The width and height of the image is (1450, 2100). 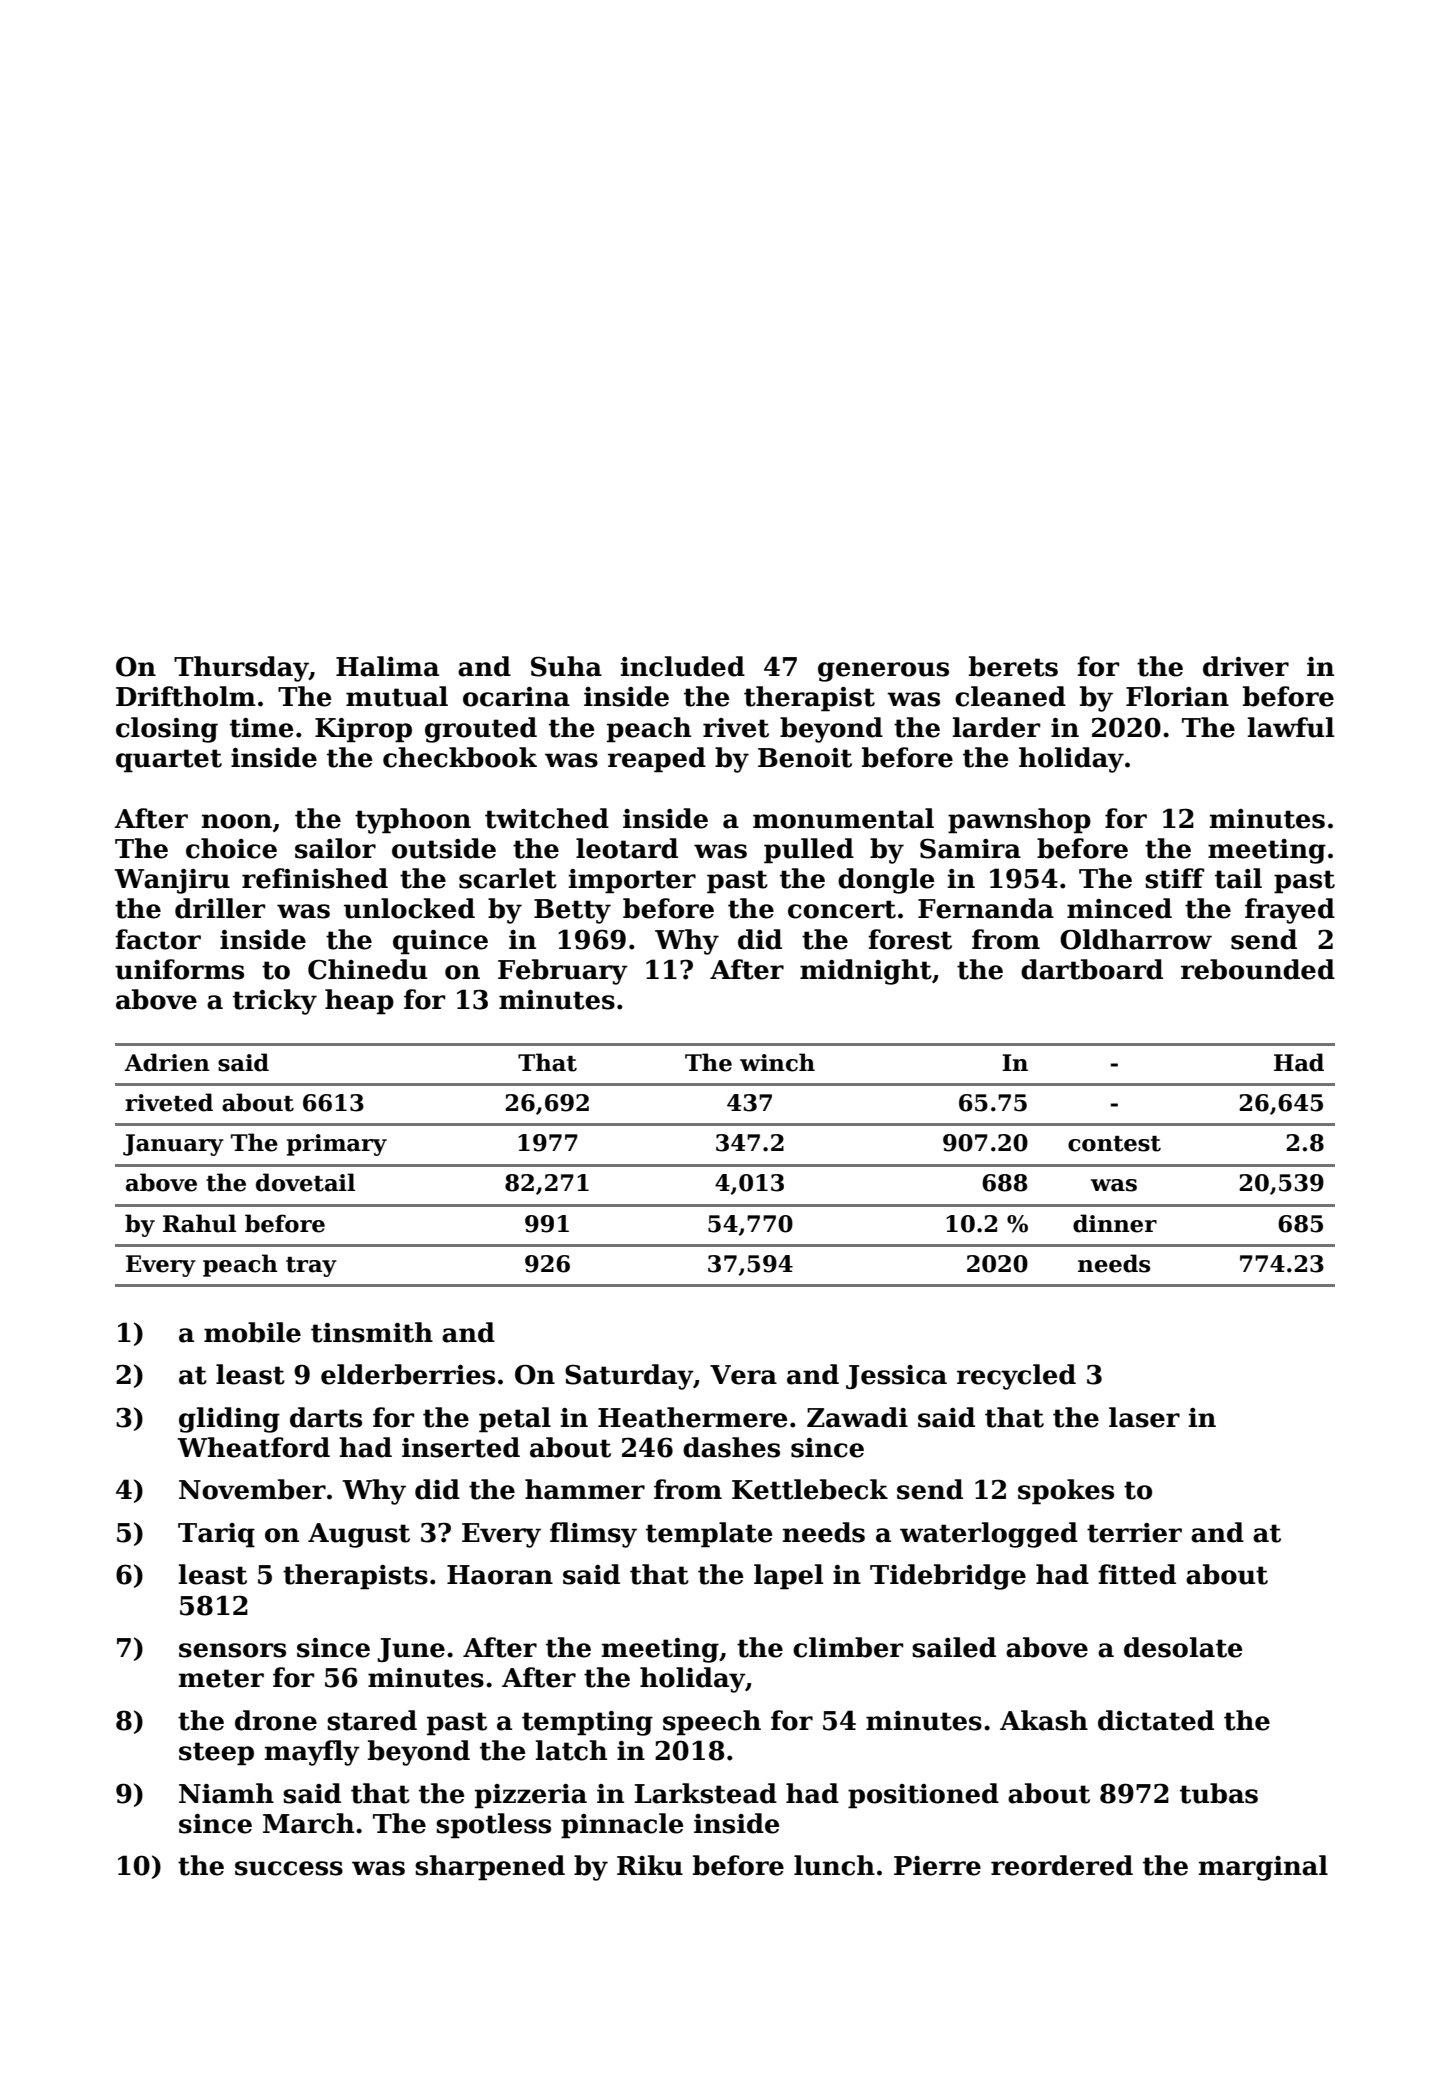 I want to click on mobile, so click(x=252, y=1332).
